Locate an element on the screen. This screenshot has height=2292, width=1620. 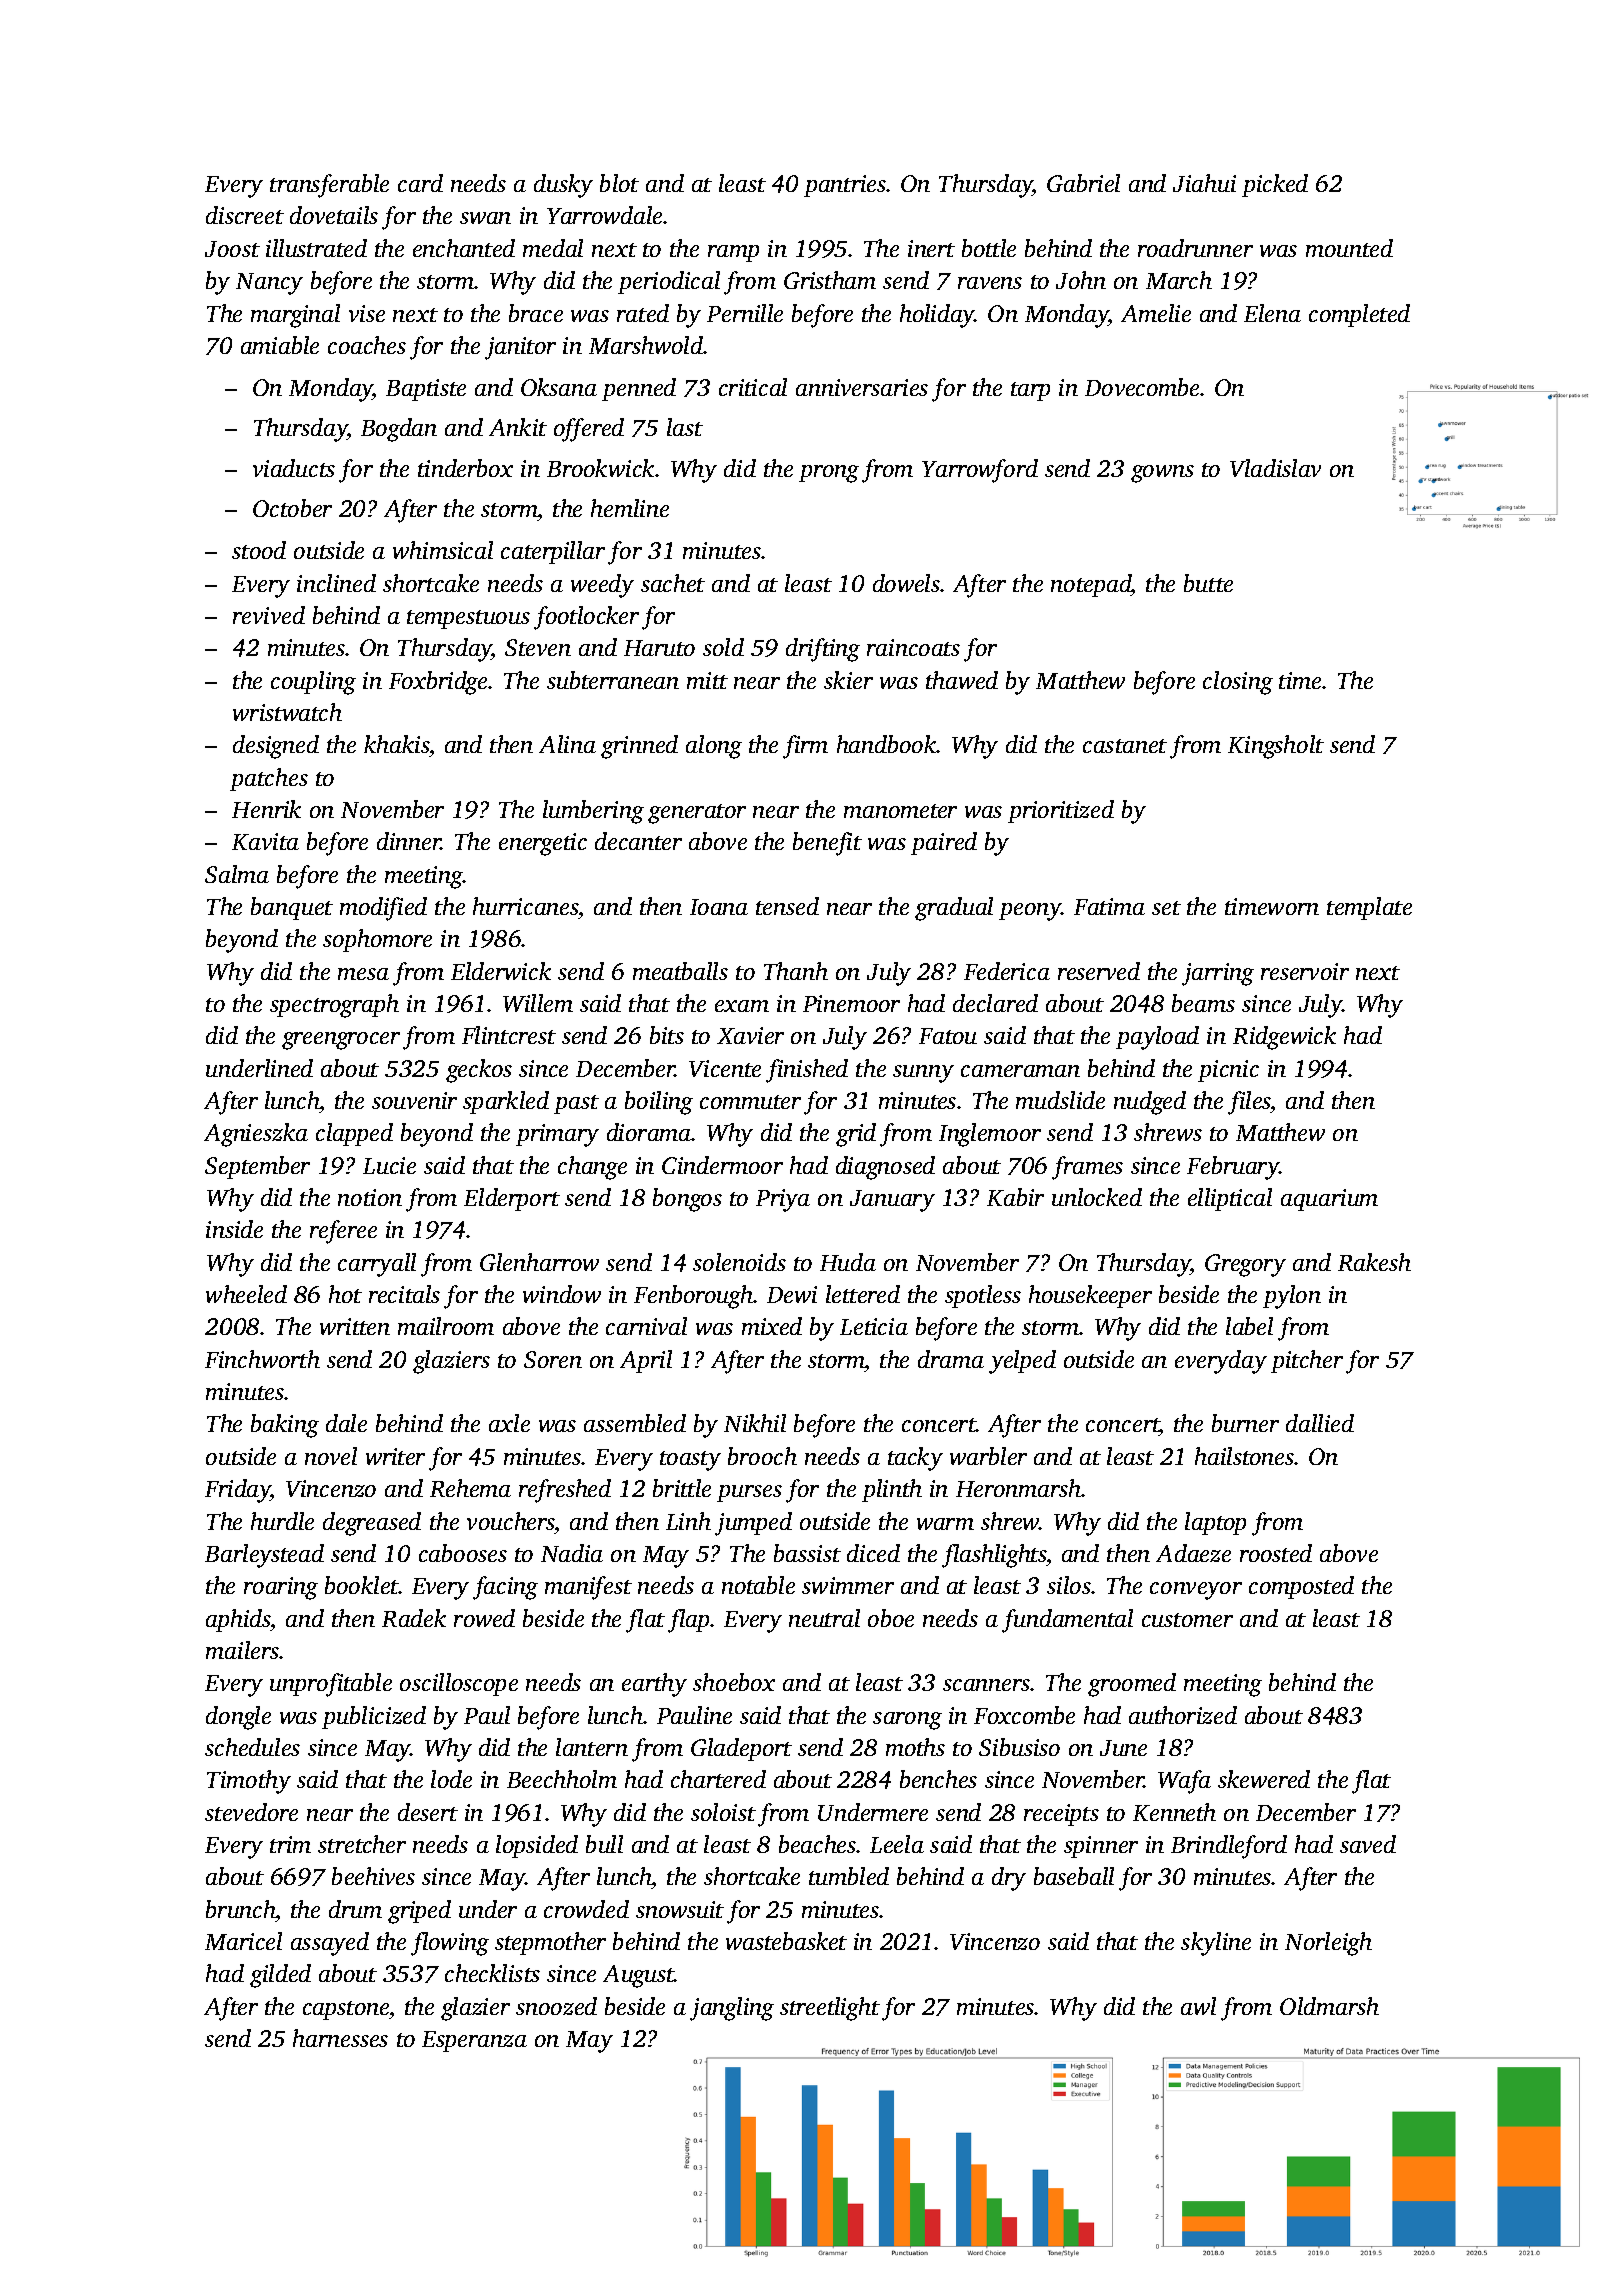
Elderwick is located at coordinates (501, 971).
